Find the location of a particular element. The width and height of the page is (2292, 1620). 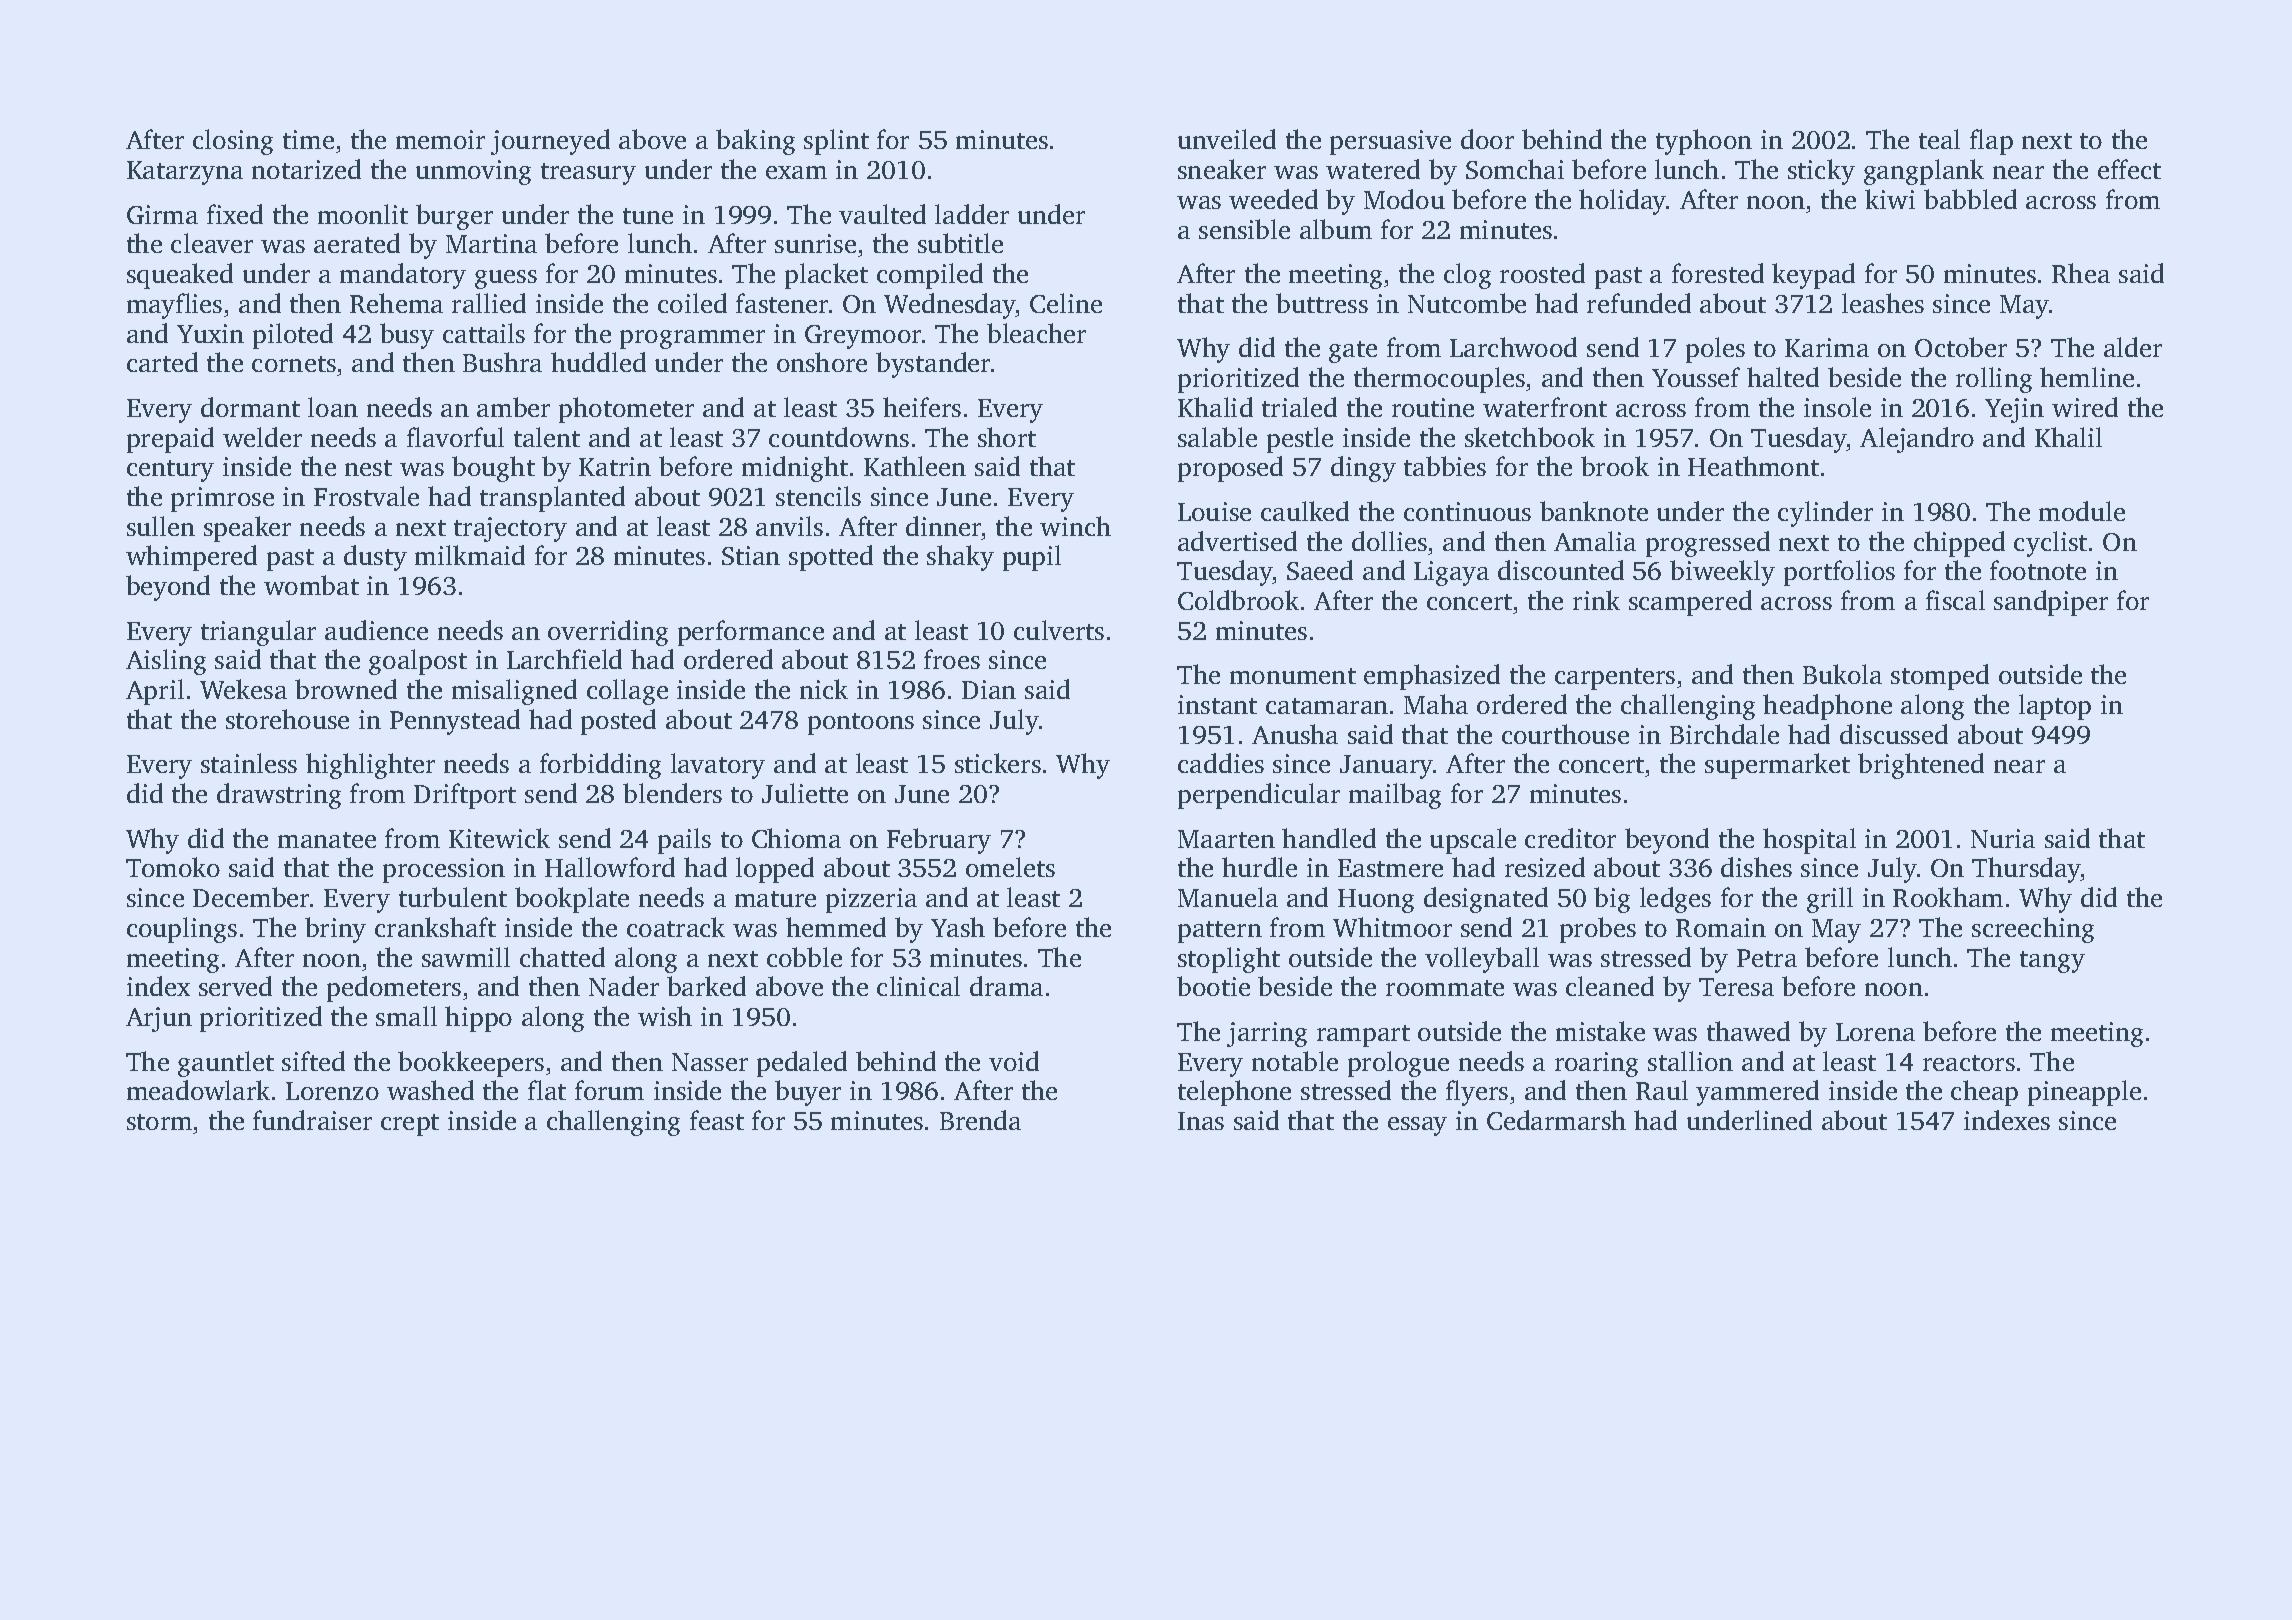

holiday is located at coordinates (1623, 202).
